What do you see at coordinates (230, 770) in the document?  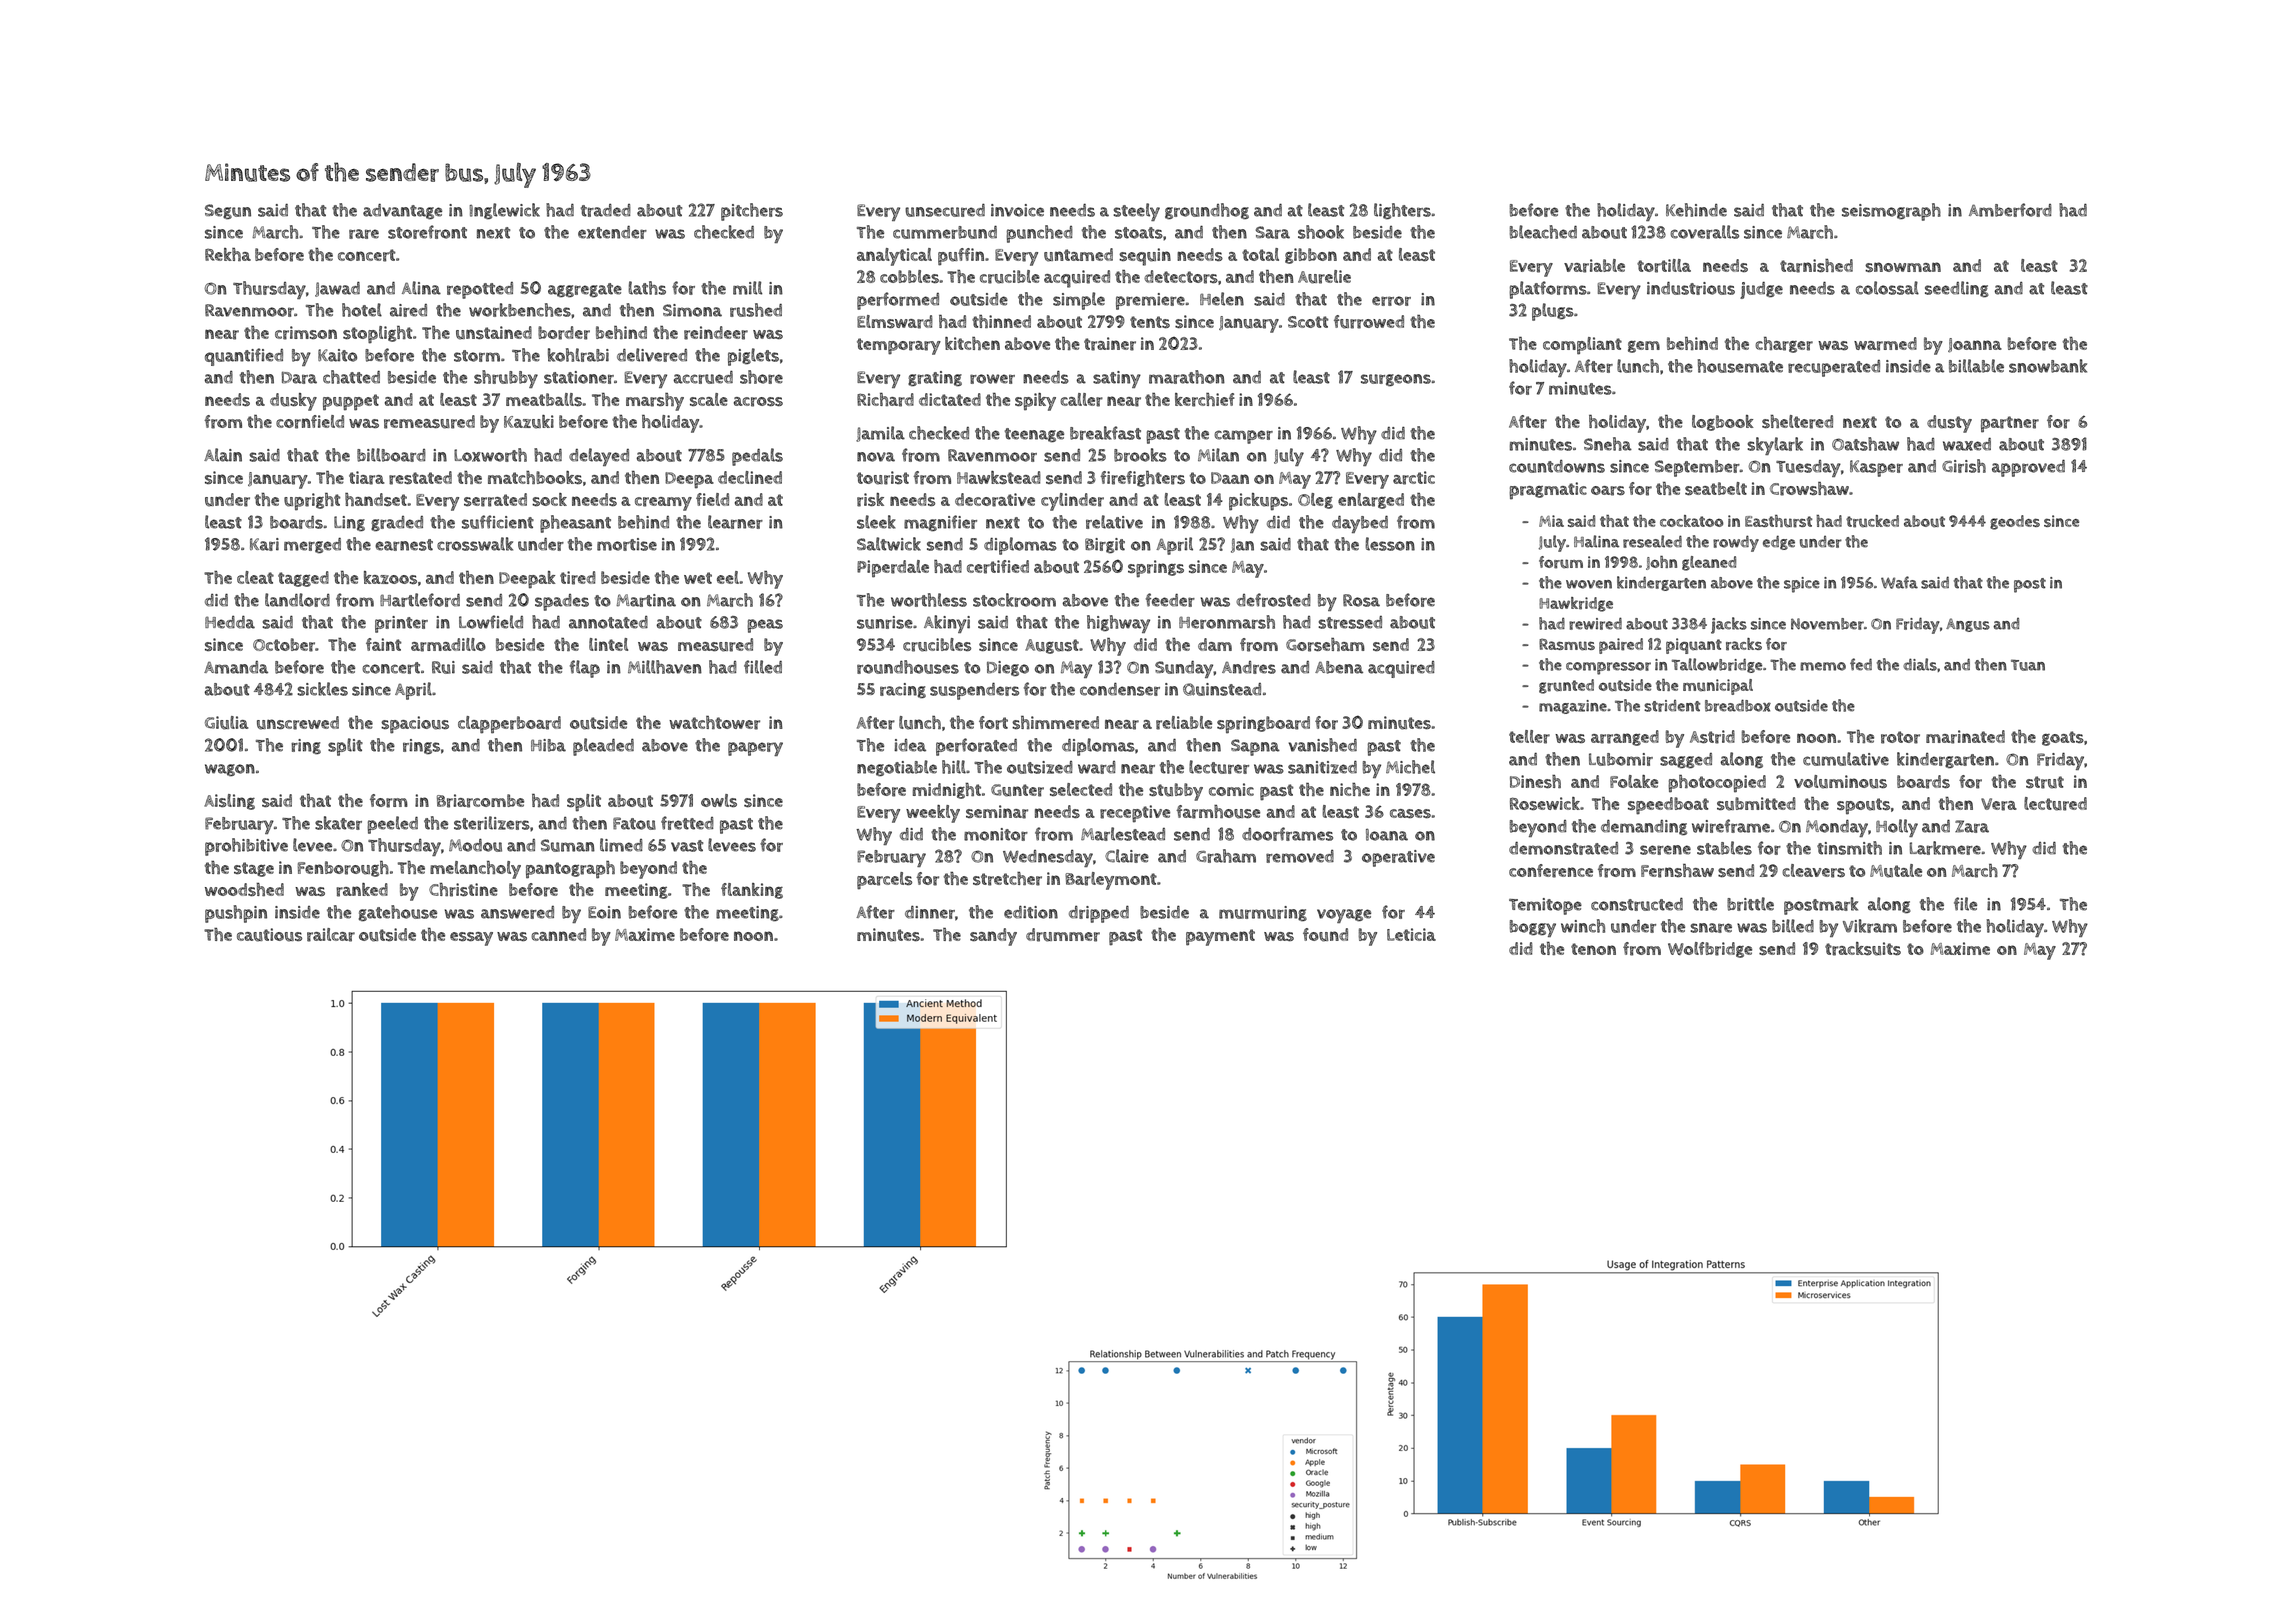 I see `wagon` at bounding box center [230, 770].
